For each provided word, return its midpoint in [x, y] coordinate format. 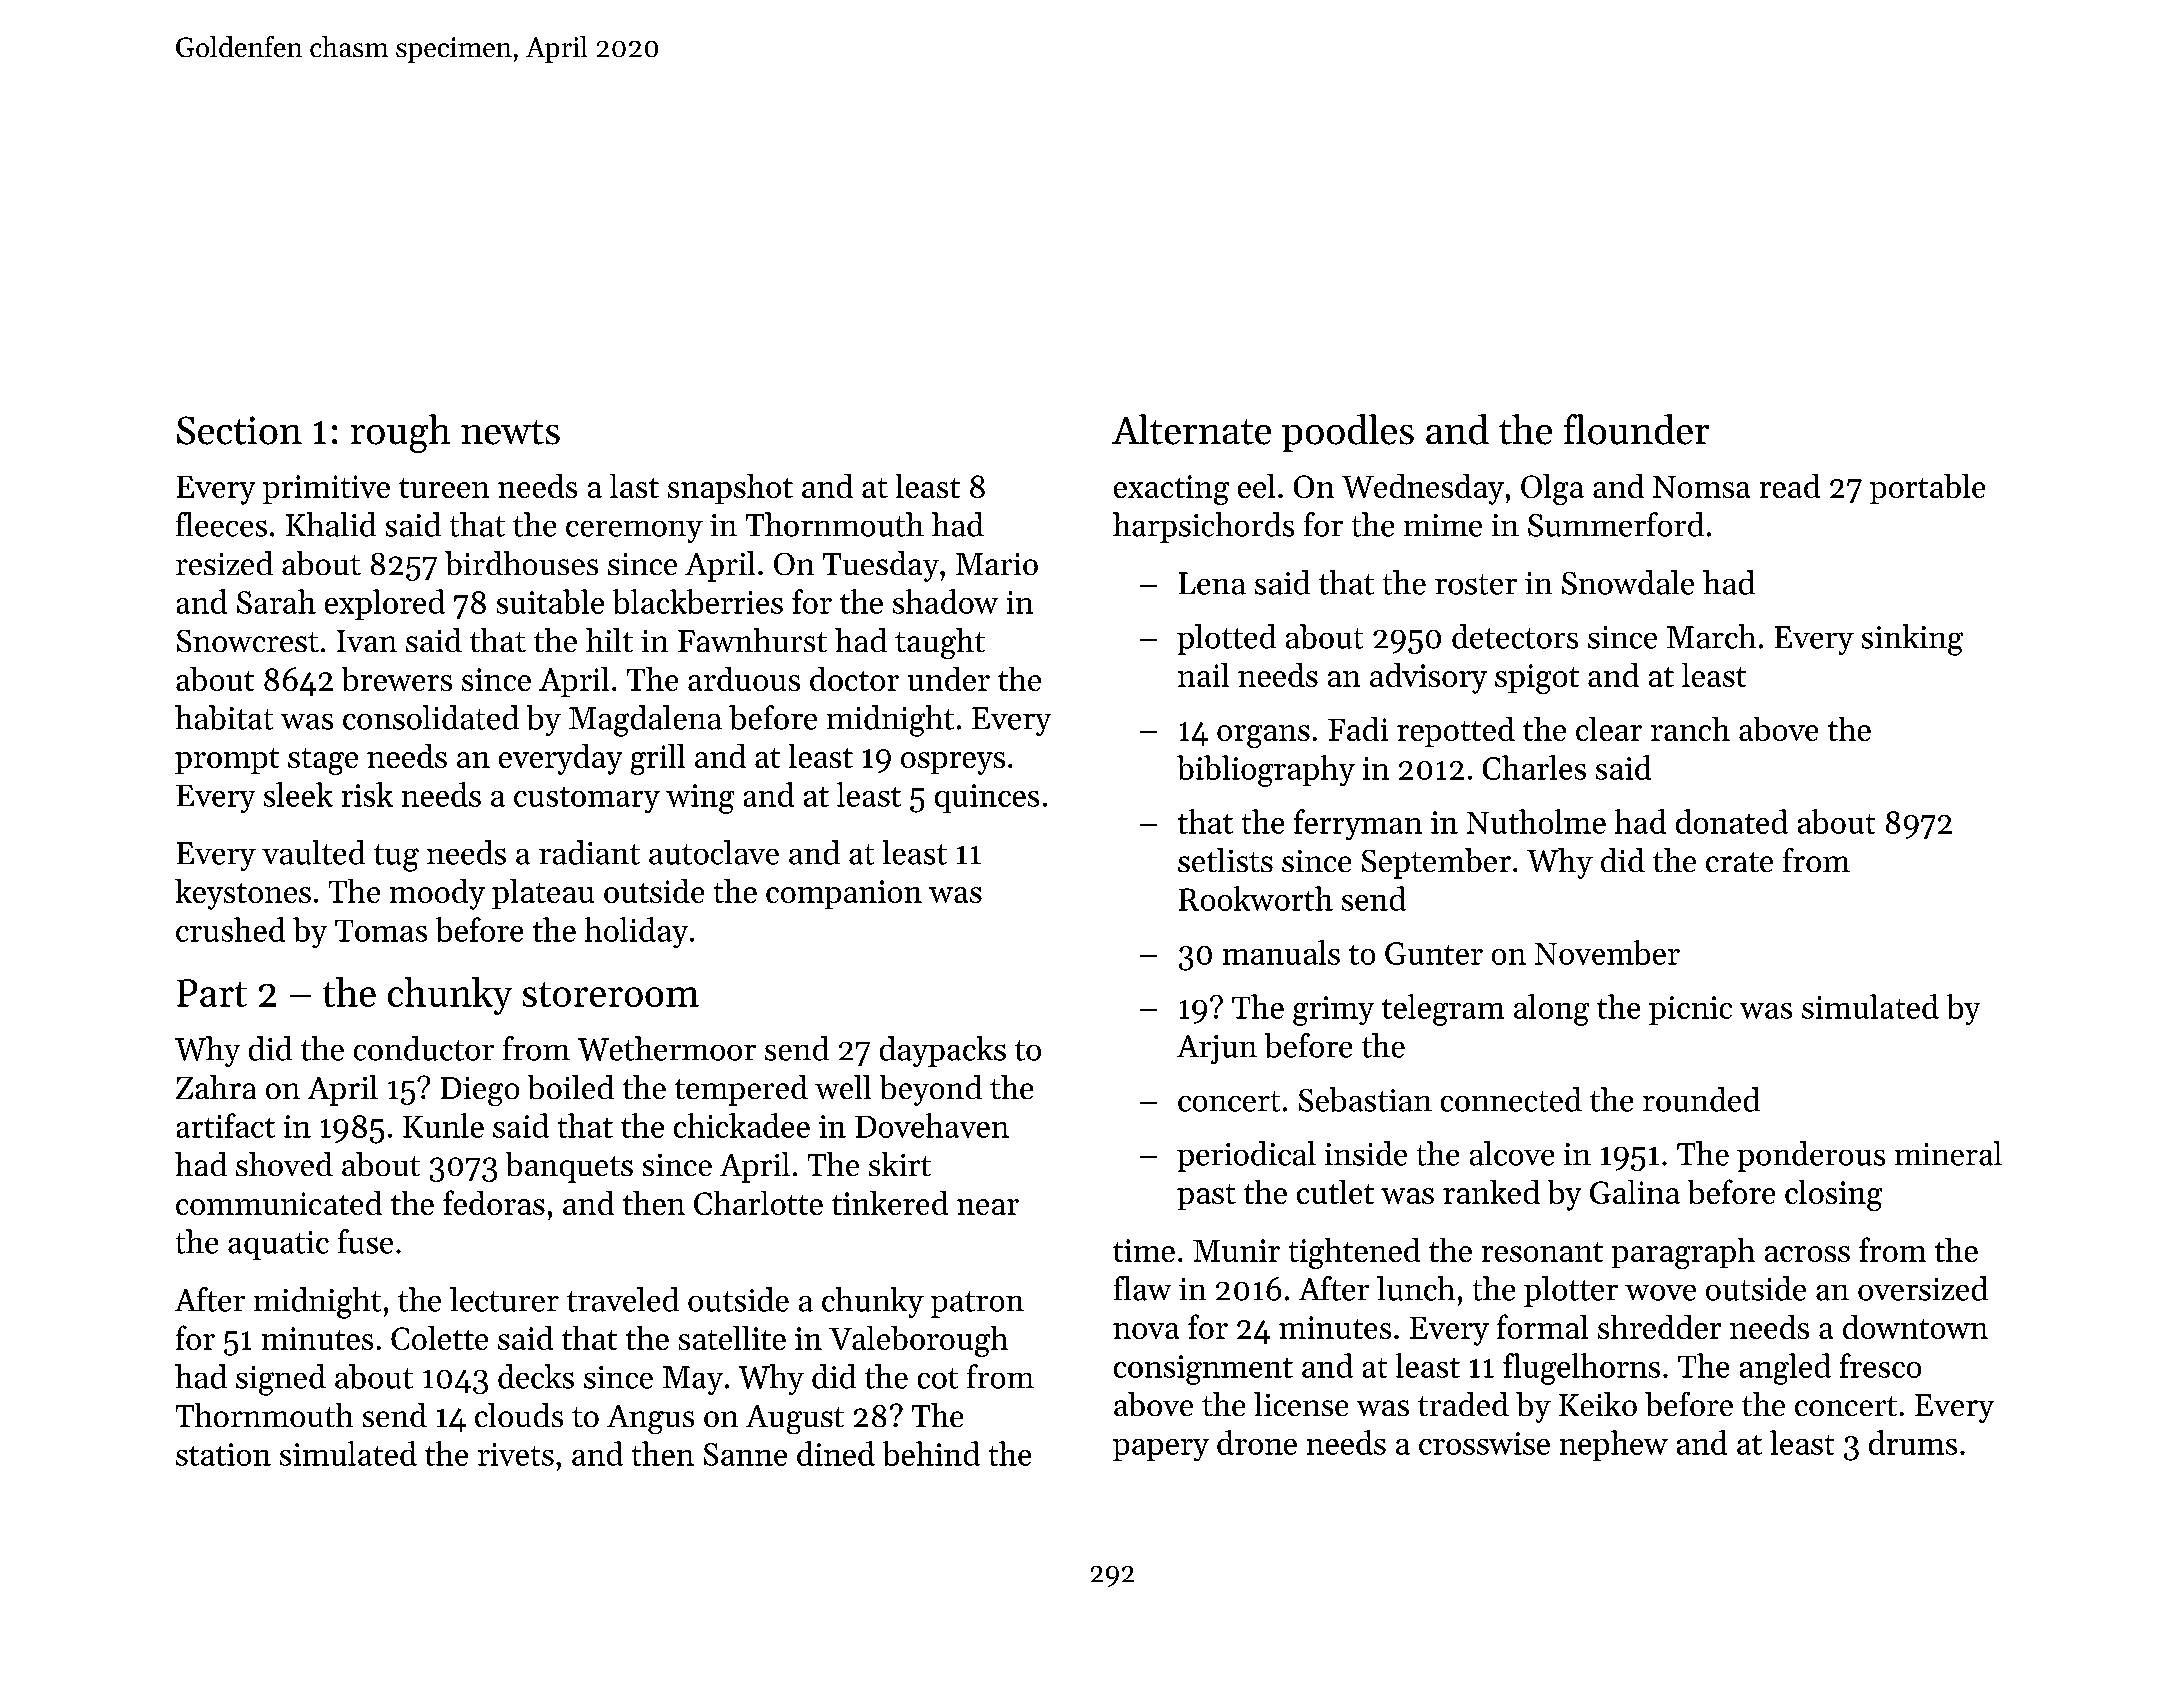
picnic [1690, 1010]
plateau [543, 894]
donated [1732, 821]
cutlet [1335, 1192]
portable [1927, 489]
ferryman [1358, 824]
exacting [1171, 490]
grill [658, 759]
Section [239, 430]
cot [938, 1378]
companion [844, 894]
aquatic [278, 1245]
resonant [1542, 1252]
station [223, 1454]
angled [1785, 1369]
